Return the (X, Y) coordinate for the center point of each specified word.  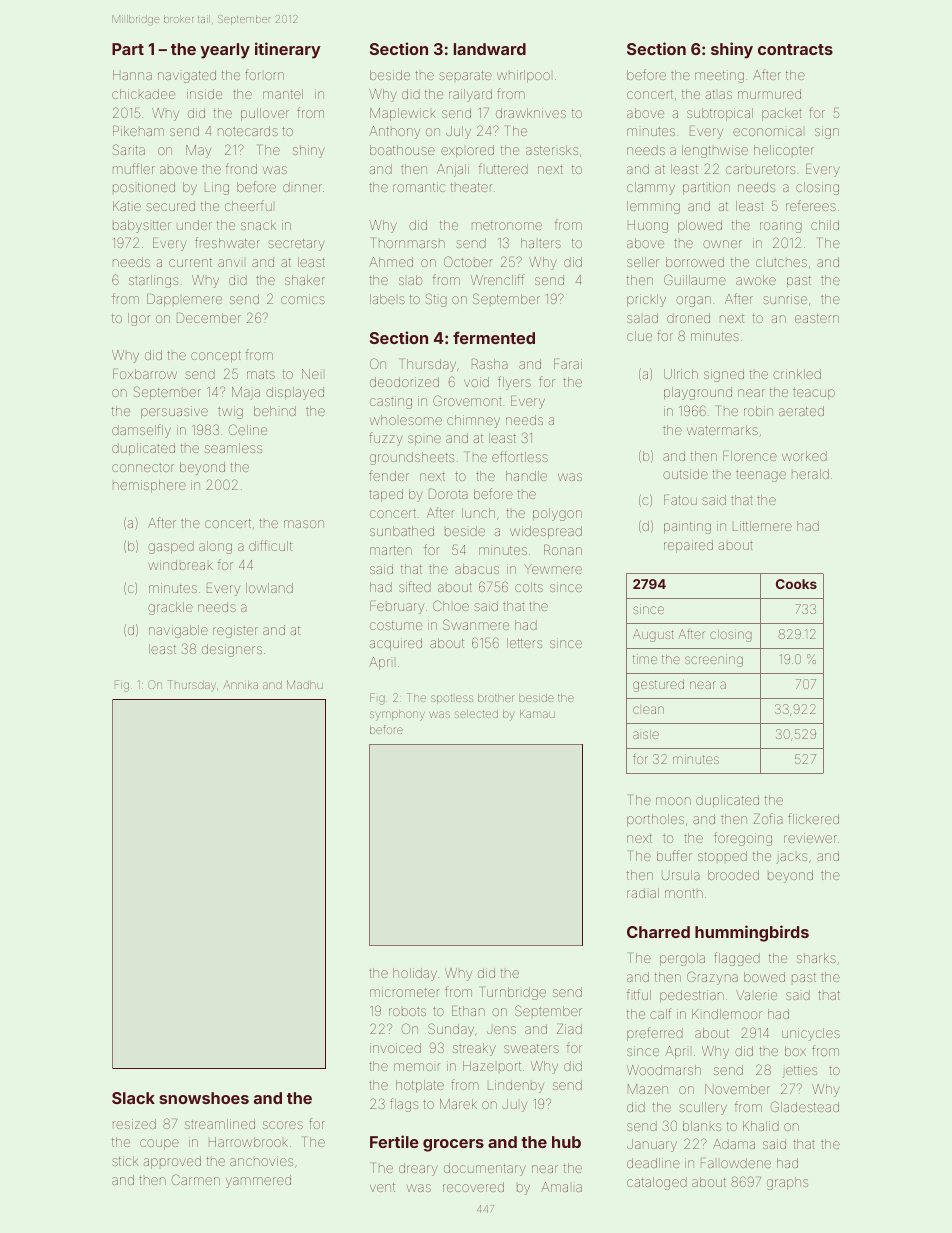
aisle (646, 734)
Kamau (537, 714)
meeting (719, 76)
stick (125, 1161)
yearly (225, 51)
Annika (240, 684)
